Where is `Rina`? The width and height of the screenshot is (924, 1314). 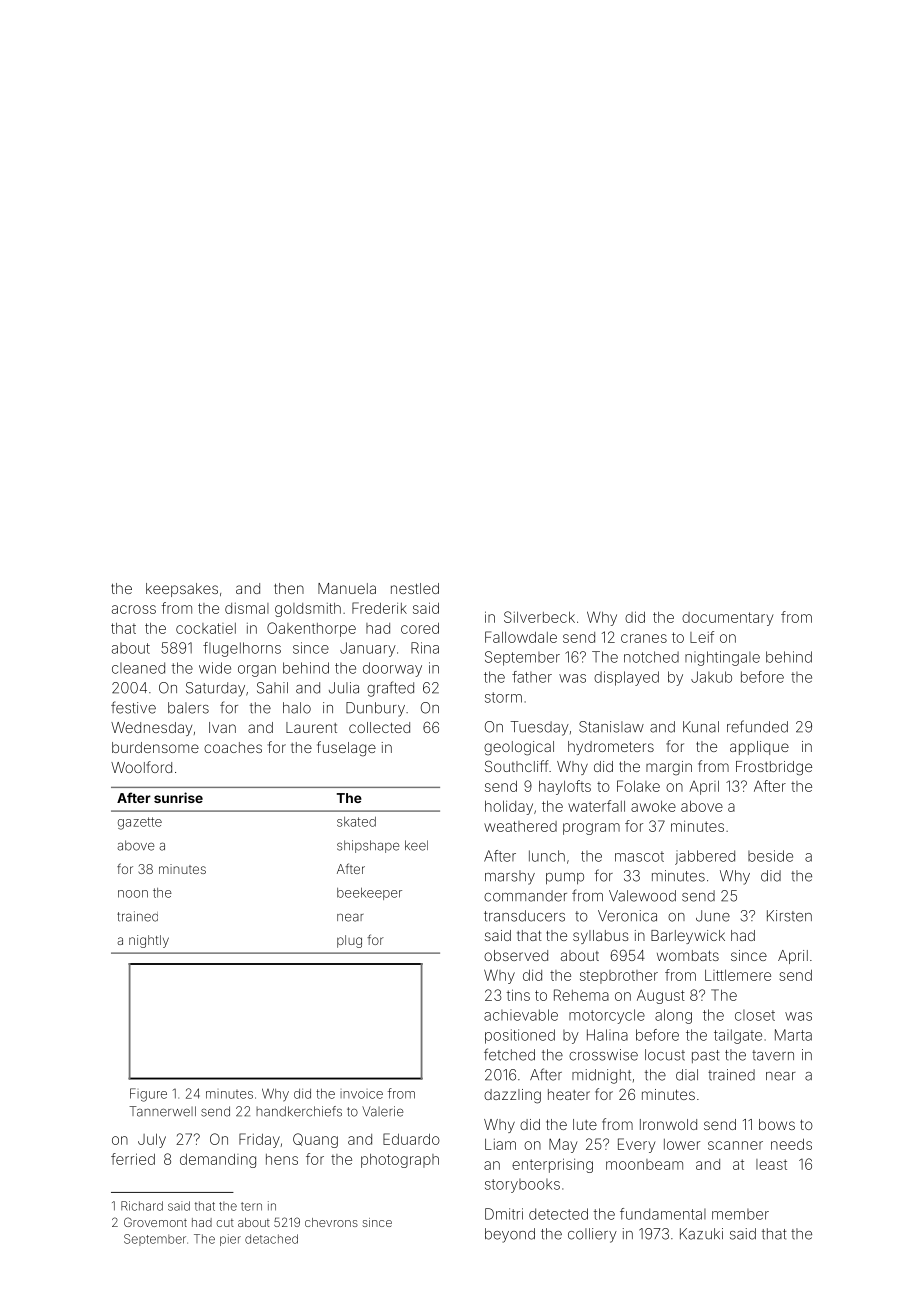
Rina is located at coordinates (425, 648).
